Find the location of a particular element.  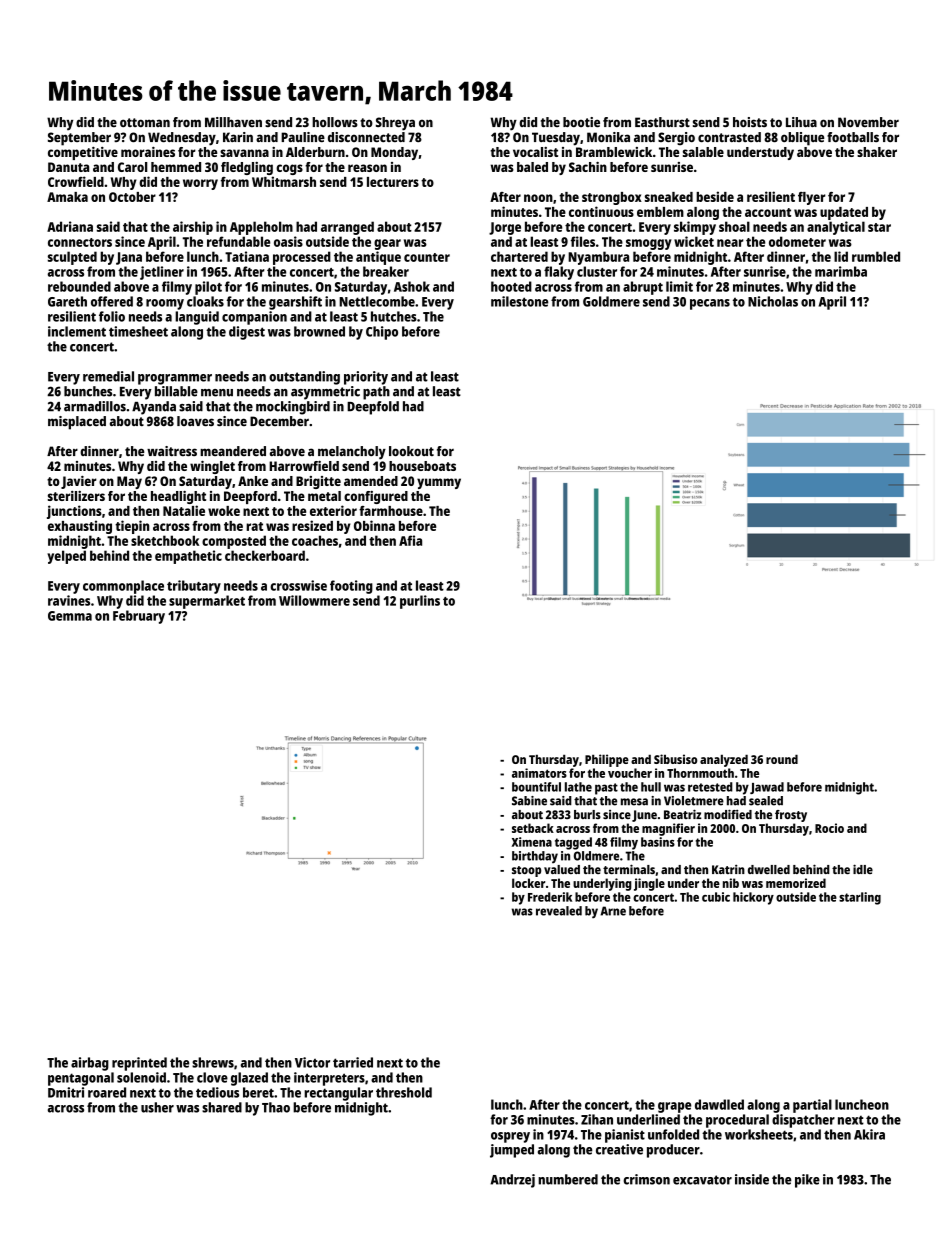

Gemma is located at coordinates (70, 616).
